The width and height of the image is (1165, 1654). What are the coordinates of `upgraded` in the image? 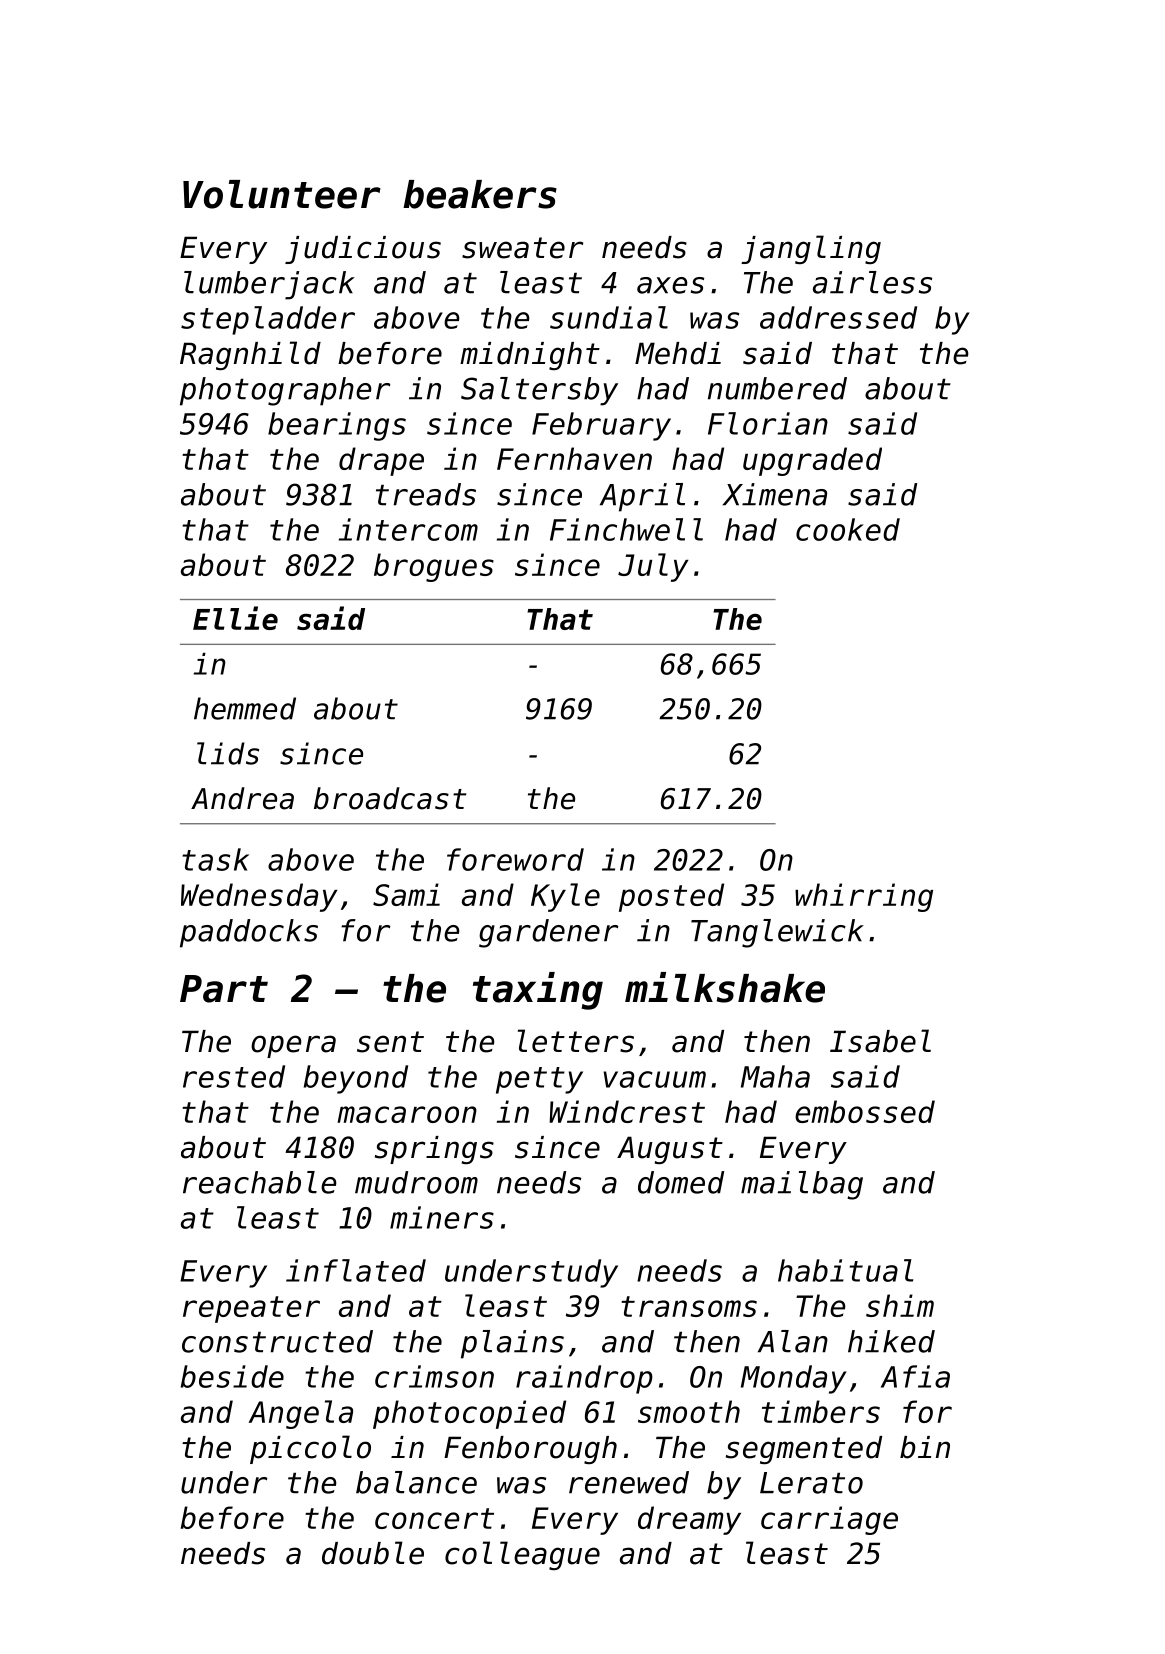 It's located at (812, 461).
